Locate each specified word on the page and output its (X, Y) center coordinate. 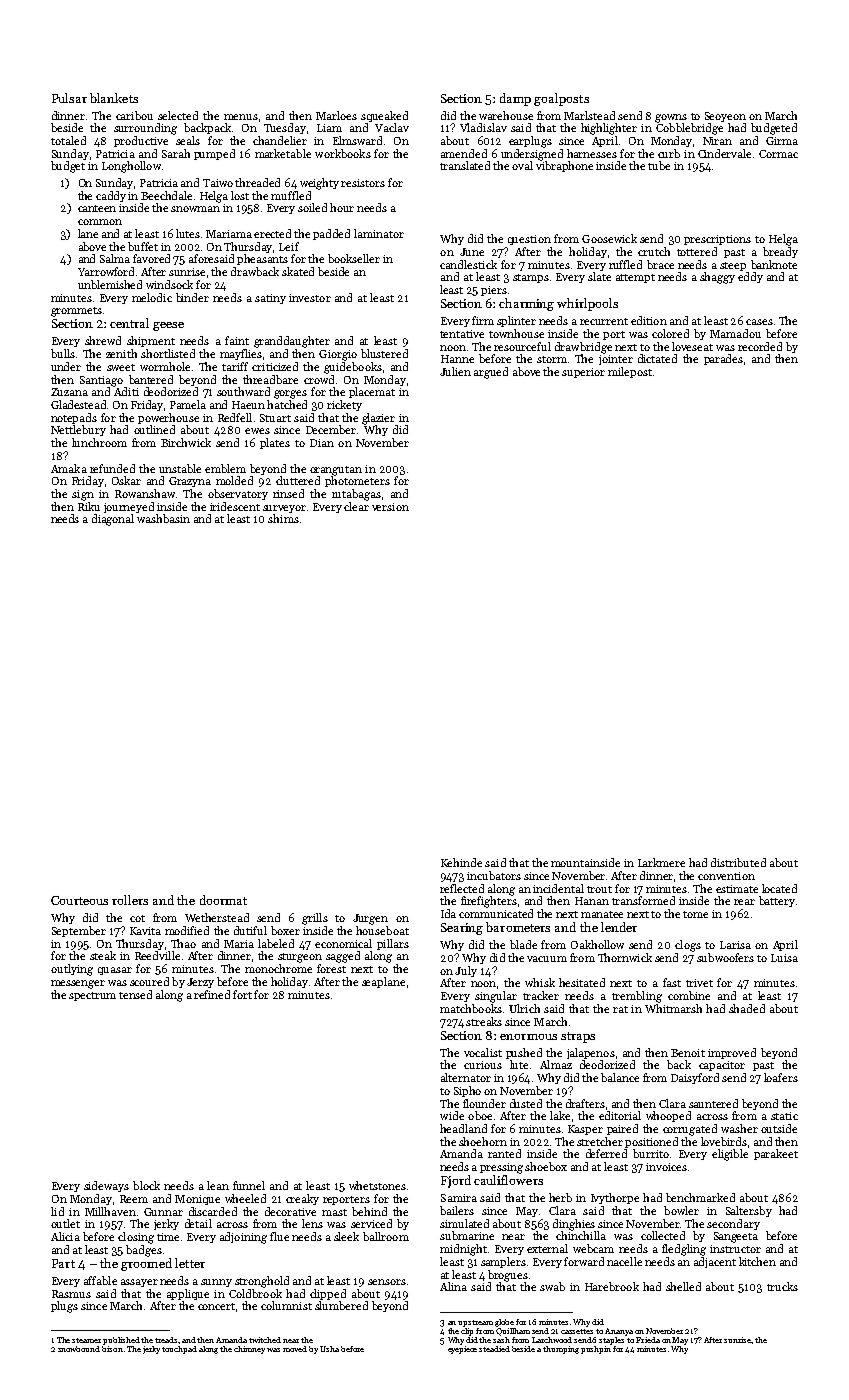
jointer (616, 360)
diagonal (113, 520)
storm (552, 359)
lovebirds (724, 1141)
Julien (455, 371)
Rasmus (71, 1294)
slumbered (341, 1305)
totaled (68, 140)
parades (723, 359)
